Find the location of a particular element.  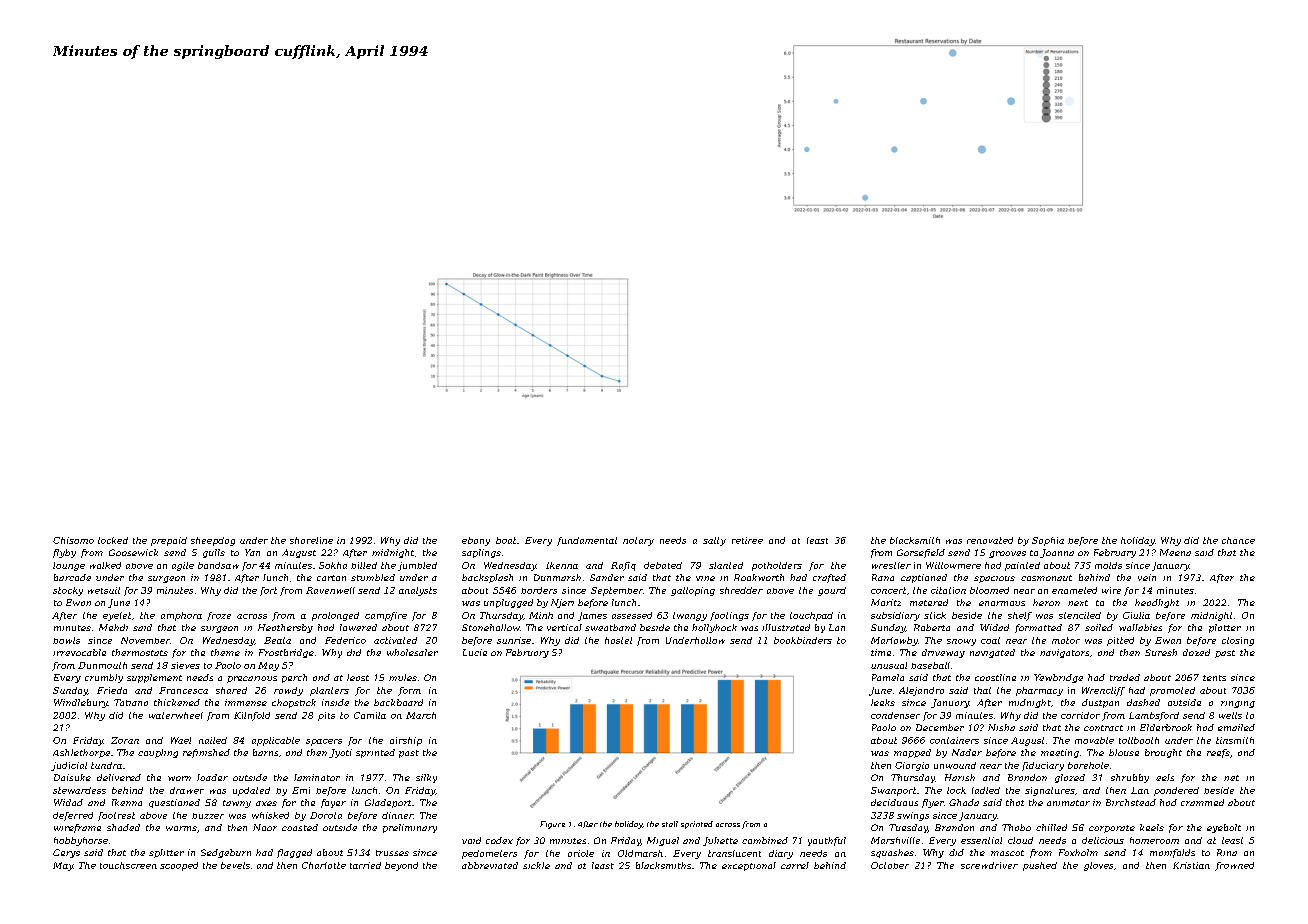

Frieda is located at coordinates (112, 690).
